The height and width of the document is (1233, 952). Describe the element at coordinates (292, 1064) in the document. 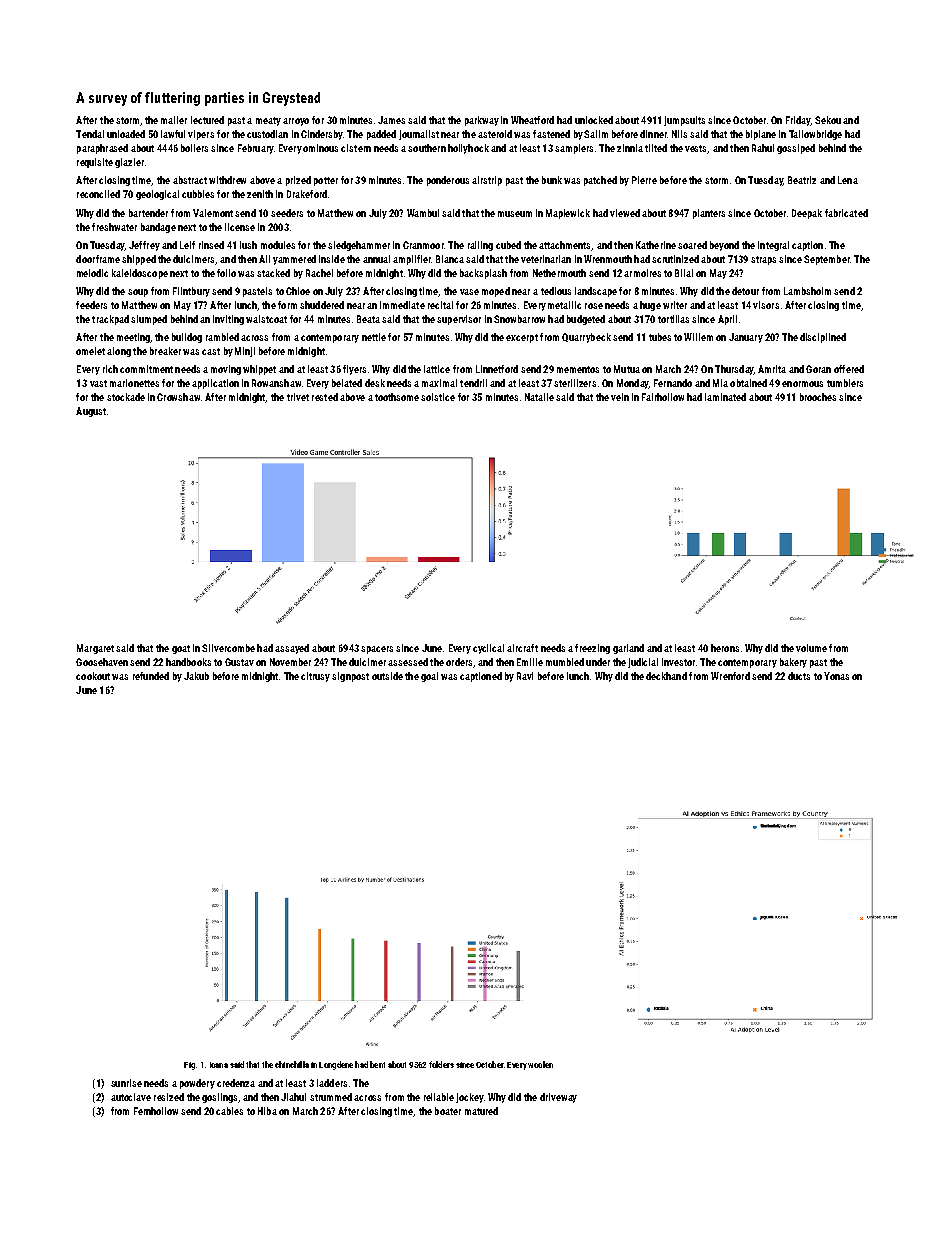

I see `chinchilla` at that location.
